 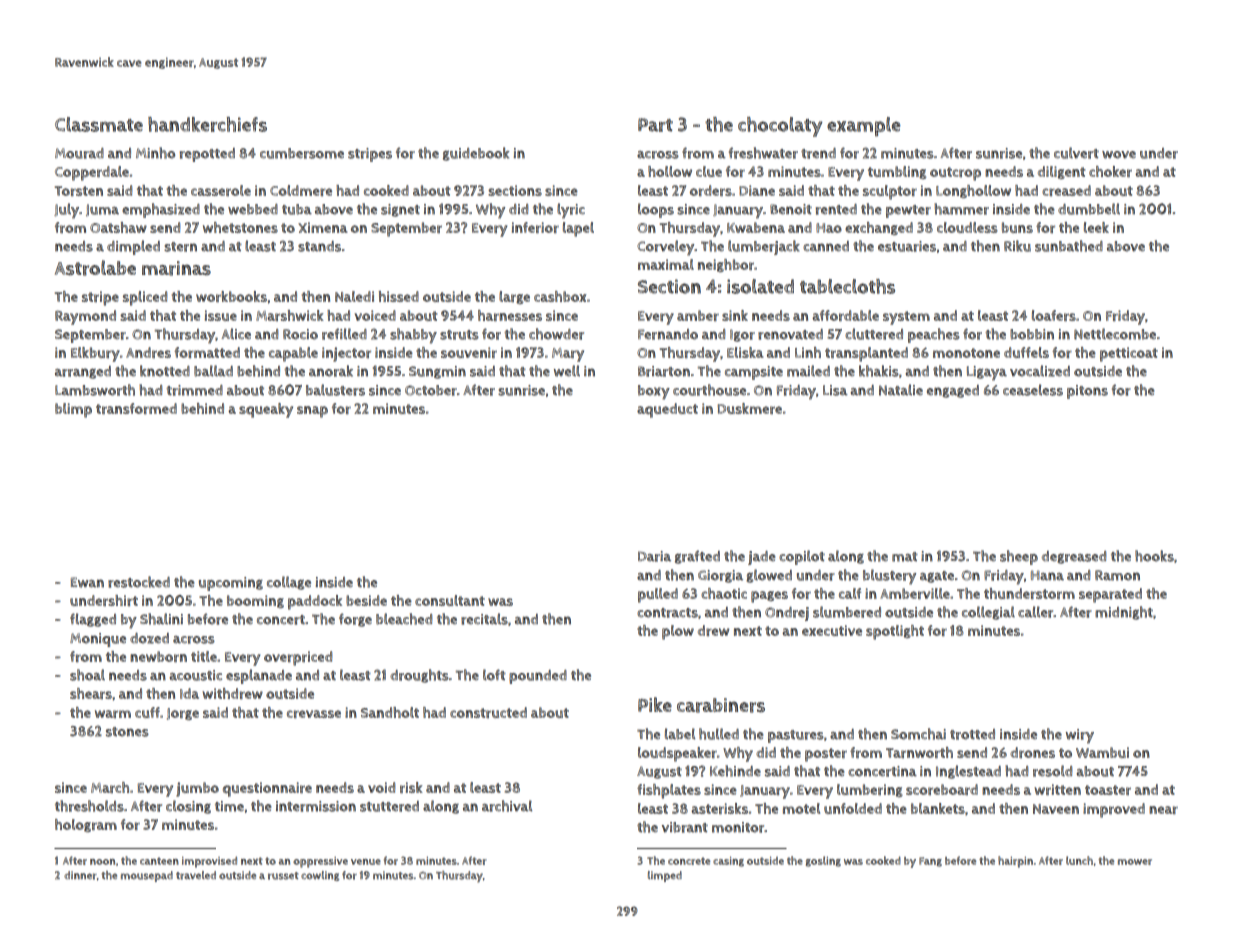 What do you see at coordinates (678, 632) in the screenshot?
I see `plow` at bounding box center [678, 632].
